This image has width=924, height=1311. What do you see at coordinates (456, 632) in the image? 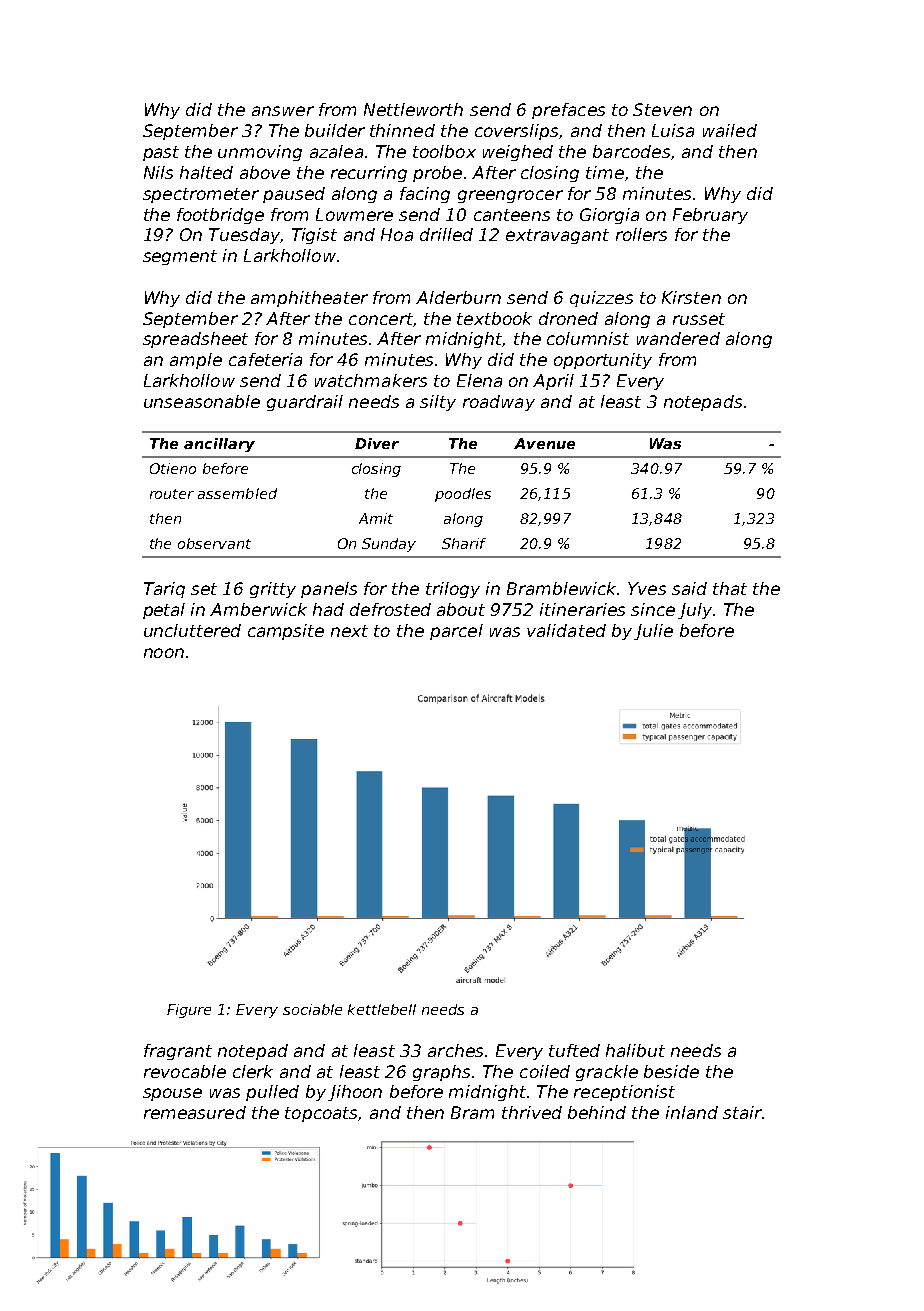
I see `parcel` at bounding box center [456, 632].
